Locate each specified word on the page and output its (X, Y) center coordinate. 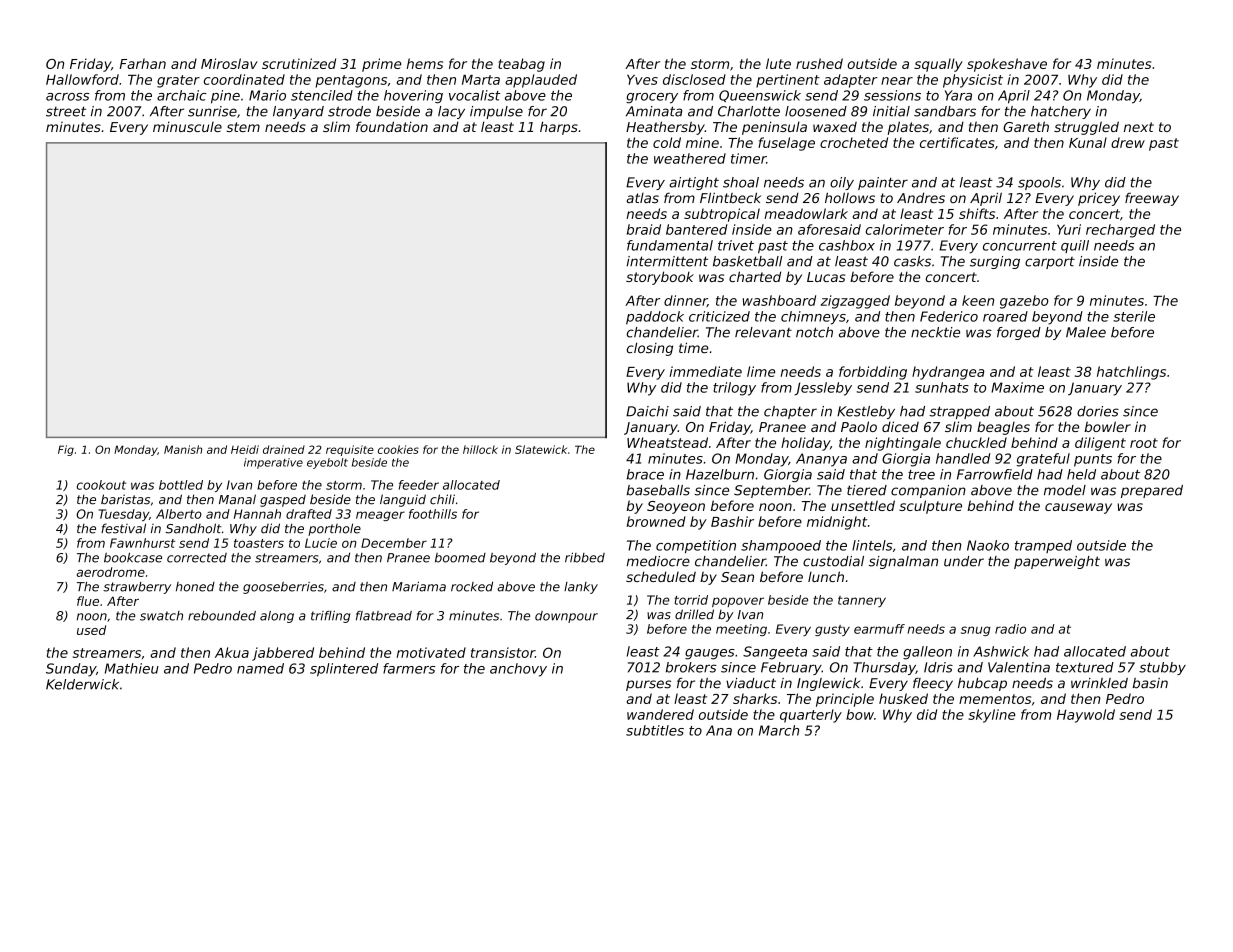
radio (1010, 629)
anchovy (518, 670)
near (897, 81)
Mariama (419, 586)
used (91, 630)
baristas (125, 499)
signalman (903, 562)
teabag (521, 65)
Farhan (142, 63)
